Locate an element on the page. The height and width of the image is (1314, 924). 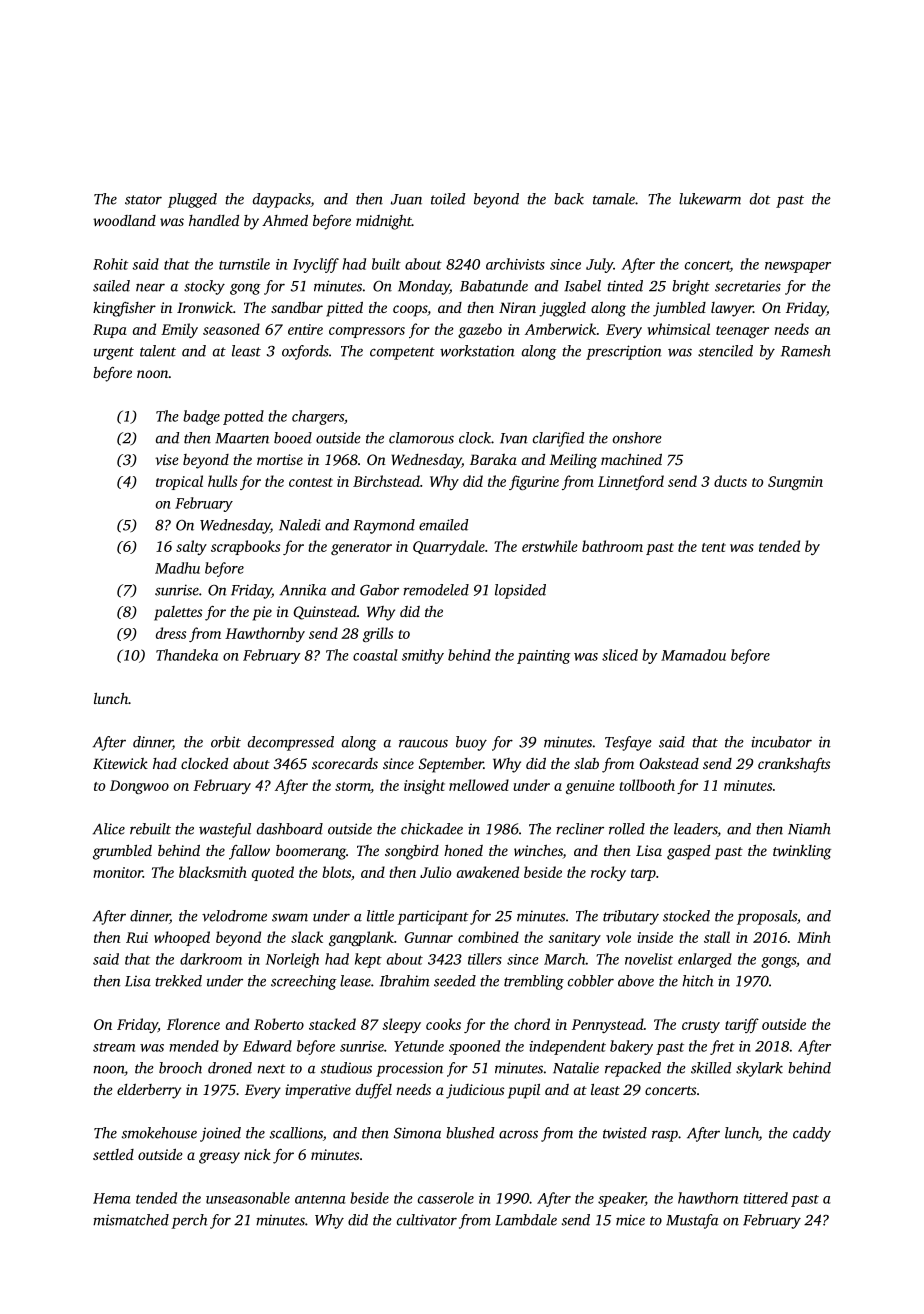
back is located at coordinates (569, 199).
